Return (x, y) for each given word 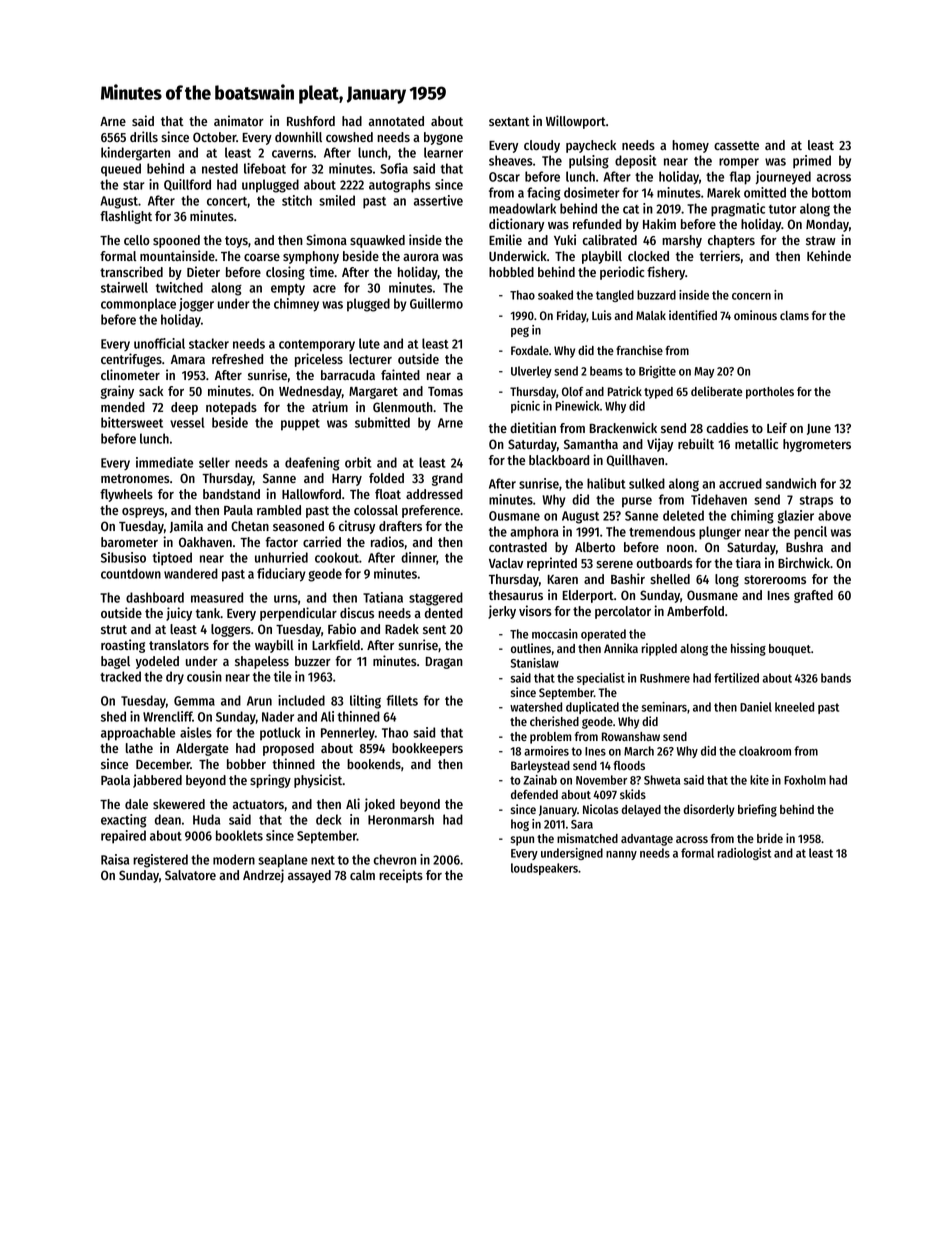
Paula (238, 510)
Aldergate (202, 749)
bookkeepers (427, 749)
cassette (736, 145)
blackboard (559, 460)
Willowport (576, 122)
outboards (664, 563)
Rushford (311, 121)
